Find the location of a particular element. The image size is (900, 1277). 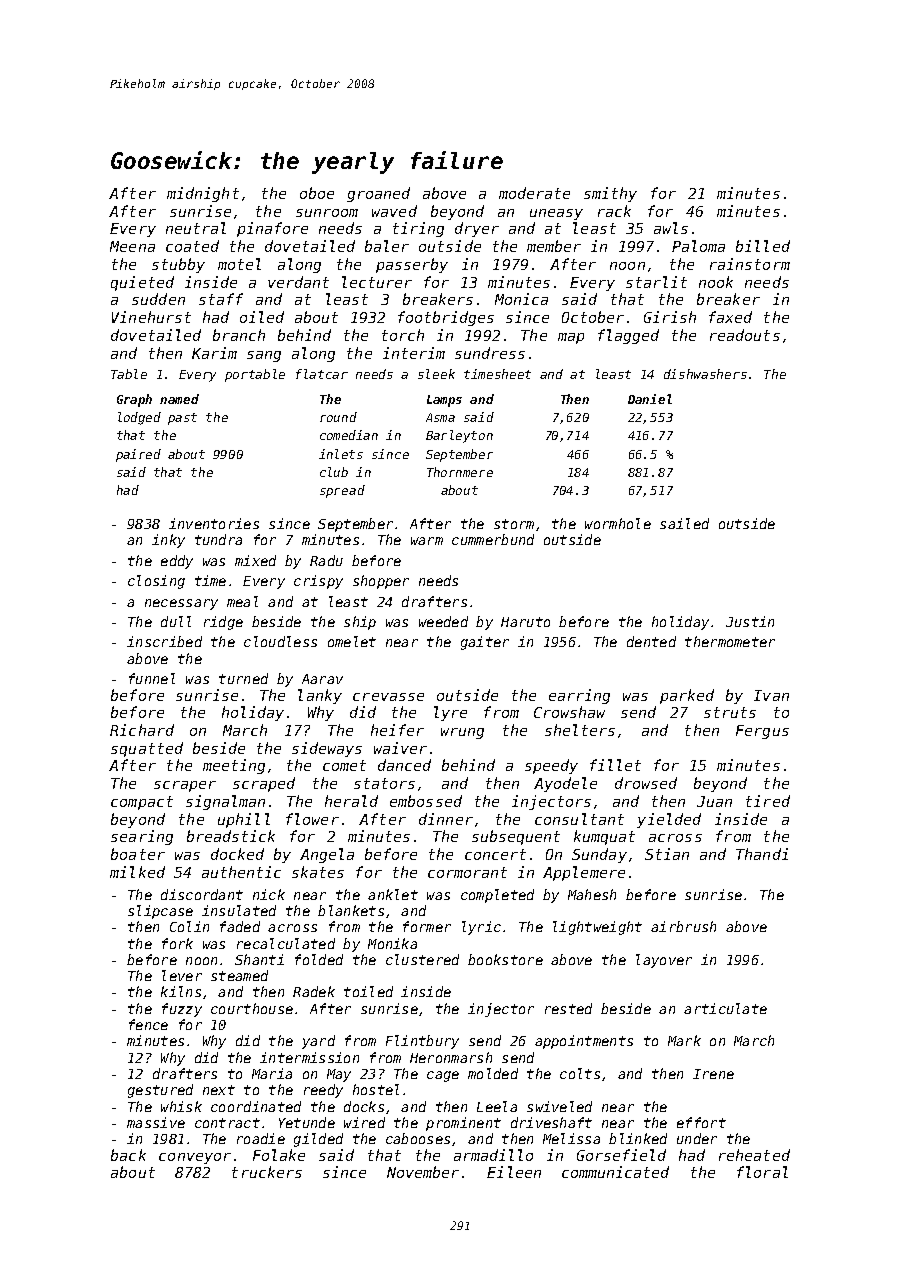

Thandi is located at coordinates (762, 854).
